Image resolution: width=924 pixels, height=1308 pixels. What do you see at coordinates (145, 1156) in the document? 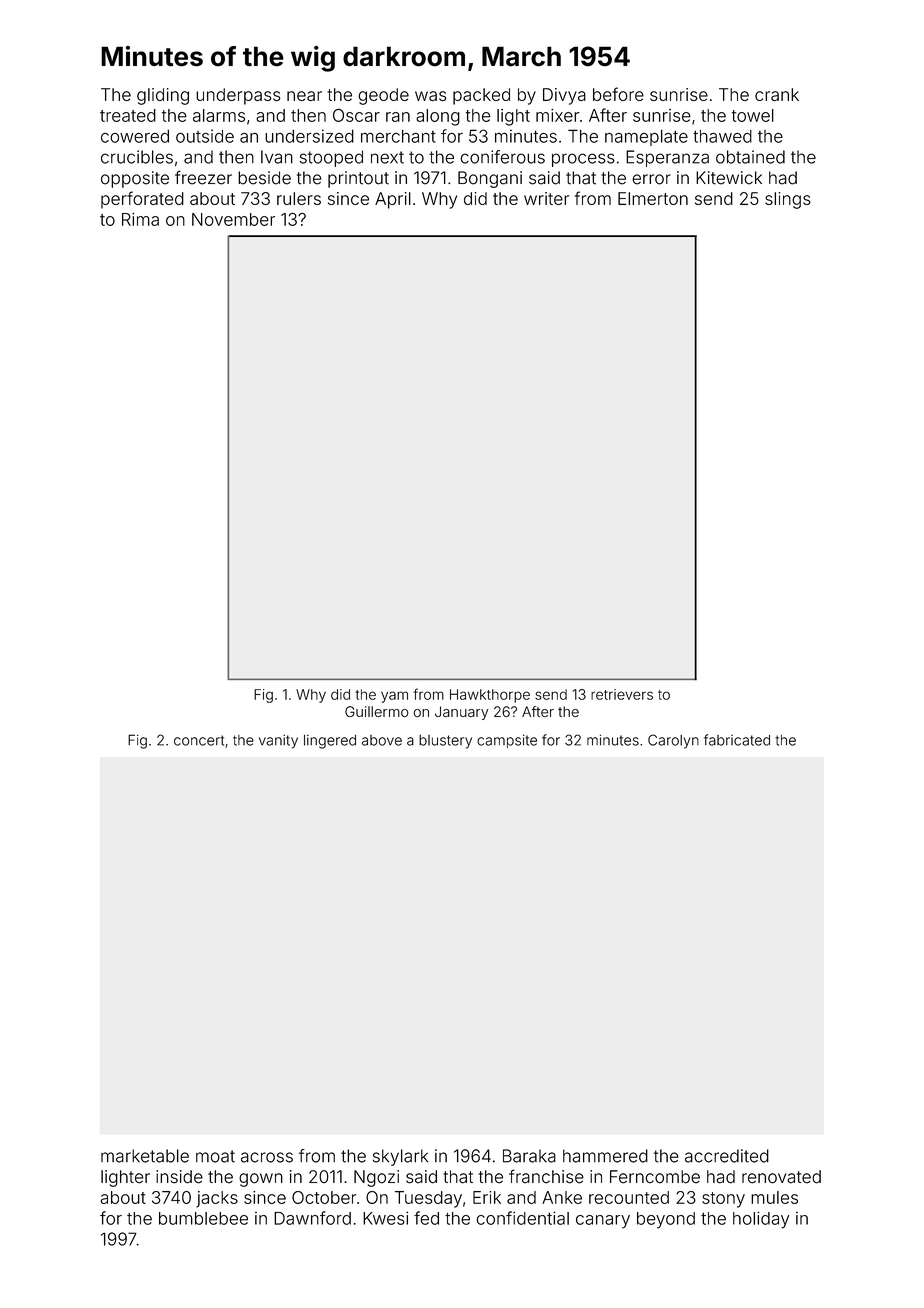
I see `marketable` at bounding box center [145, 1156].
